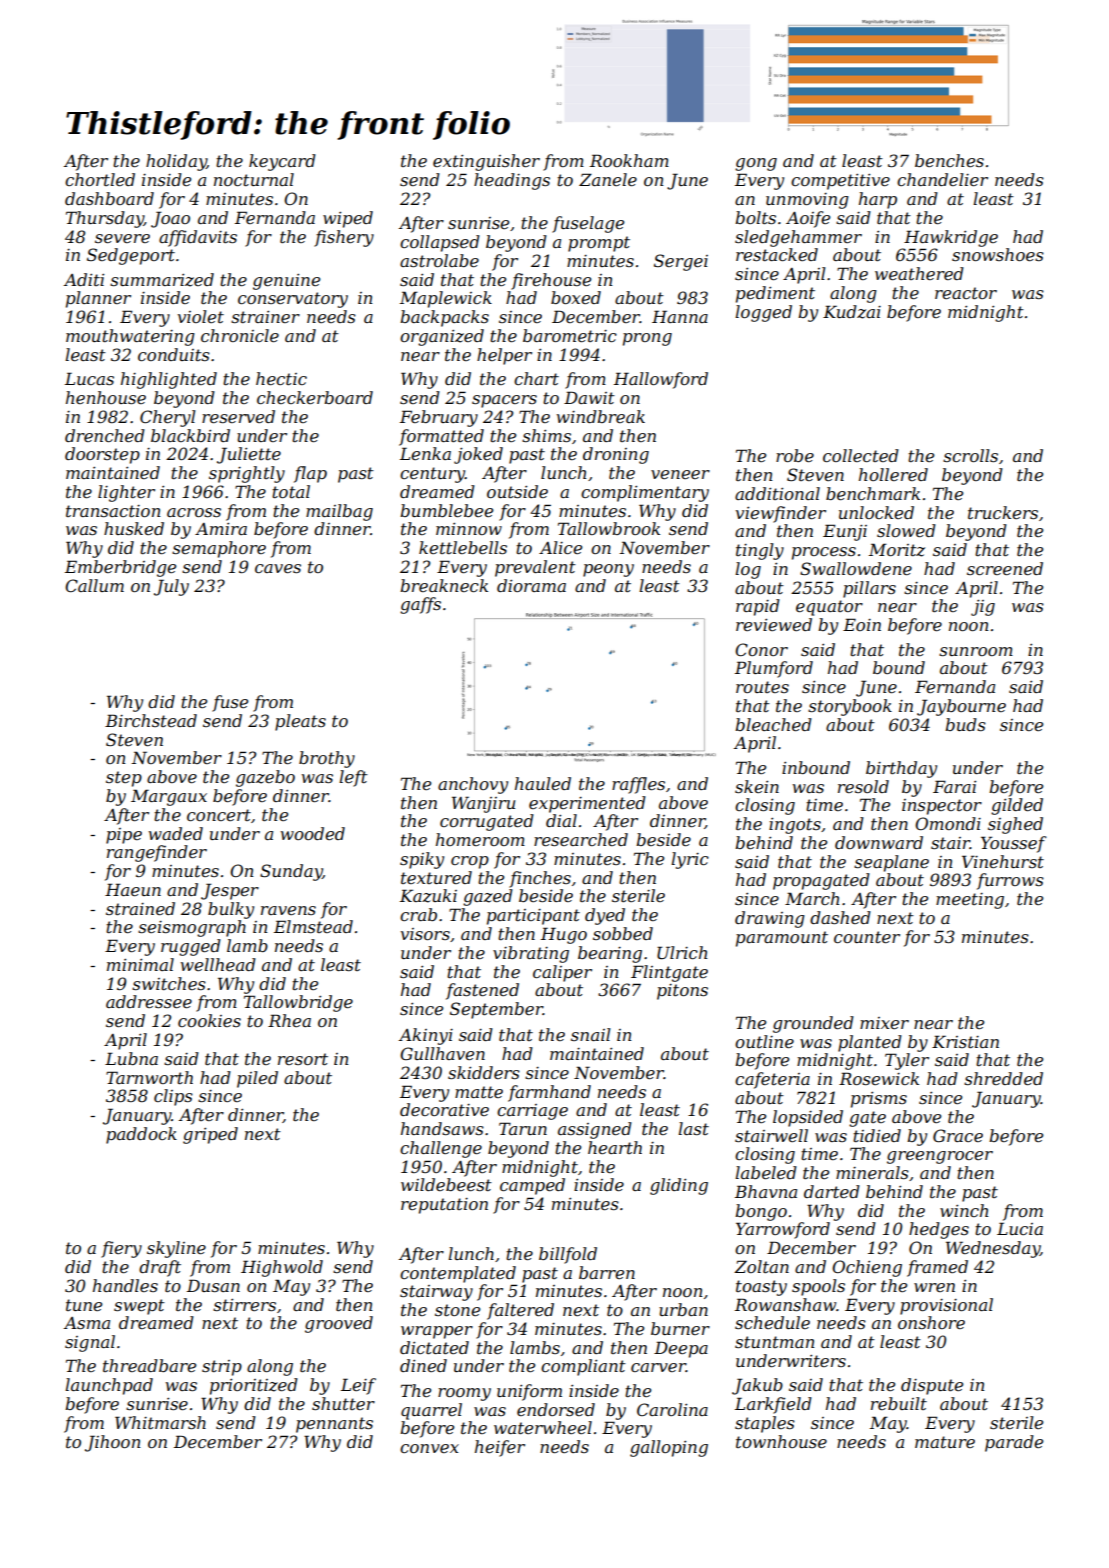 The width and height of the screenshot is (1109, 1568). I want to click on planner, so click(98, 299).
